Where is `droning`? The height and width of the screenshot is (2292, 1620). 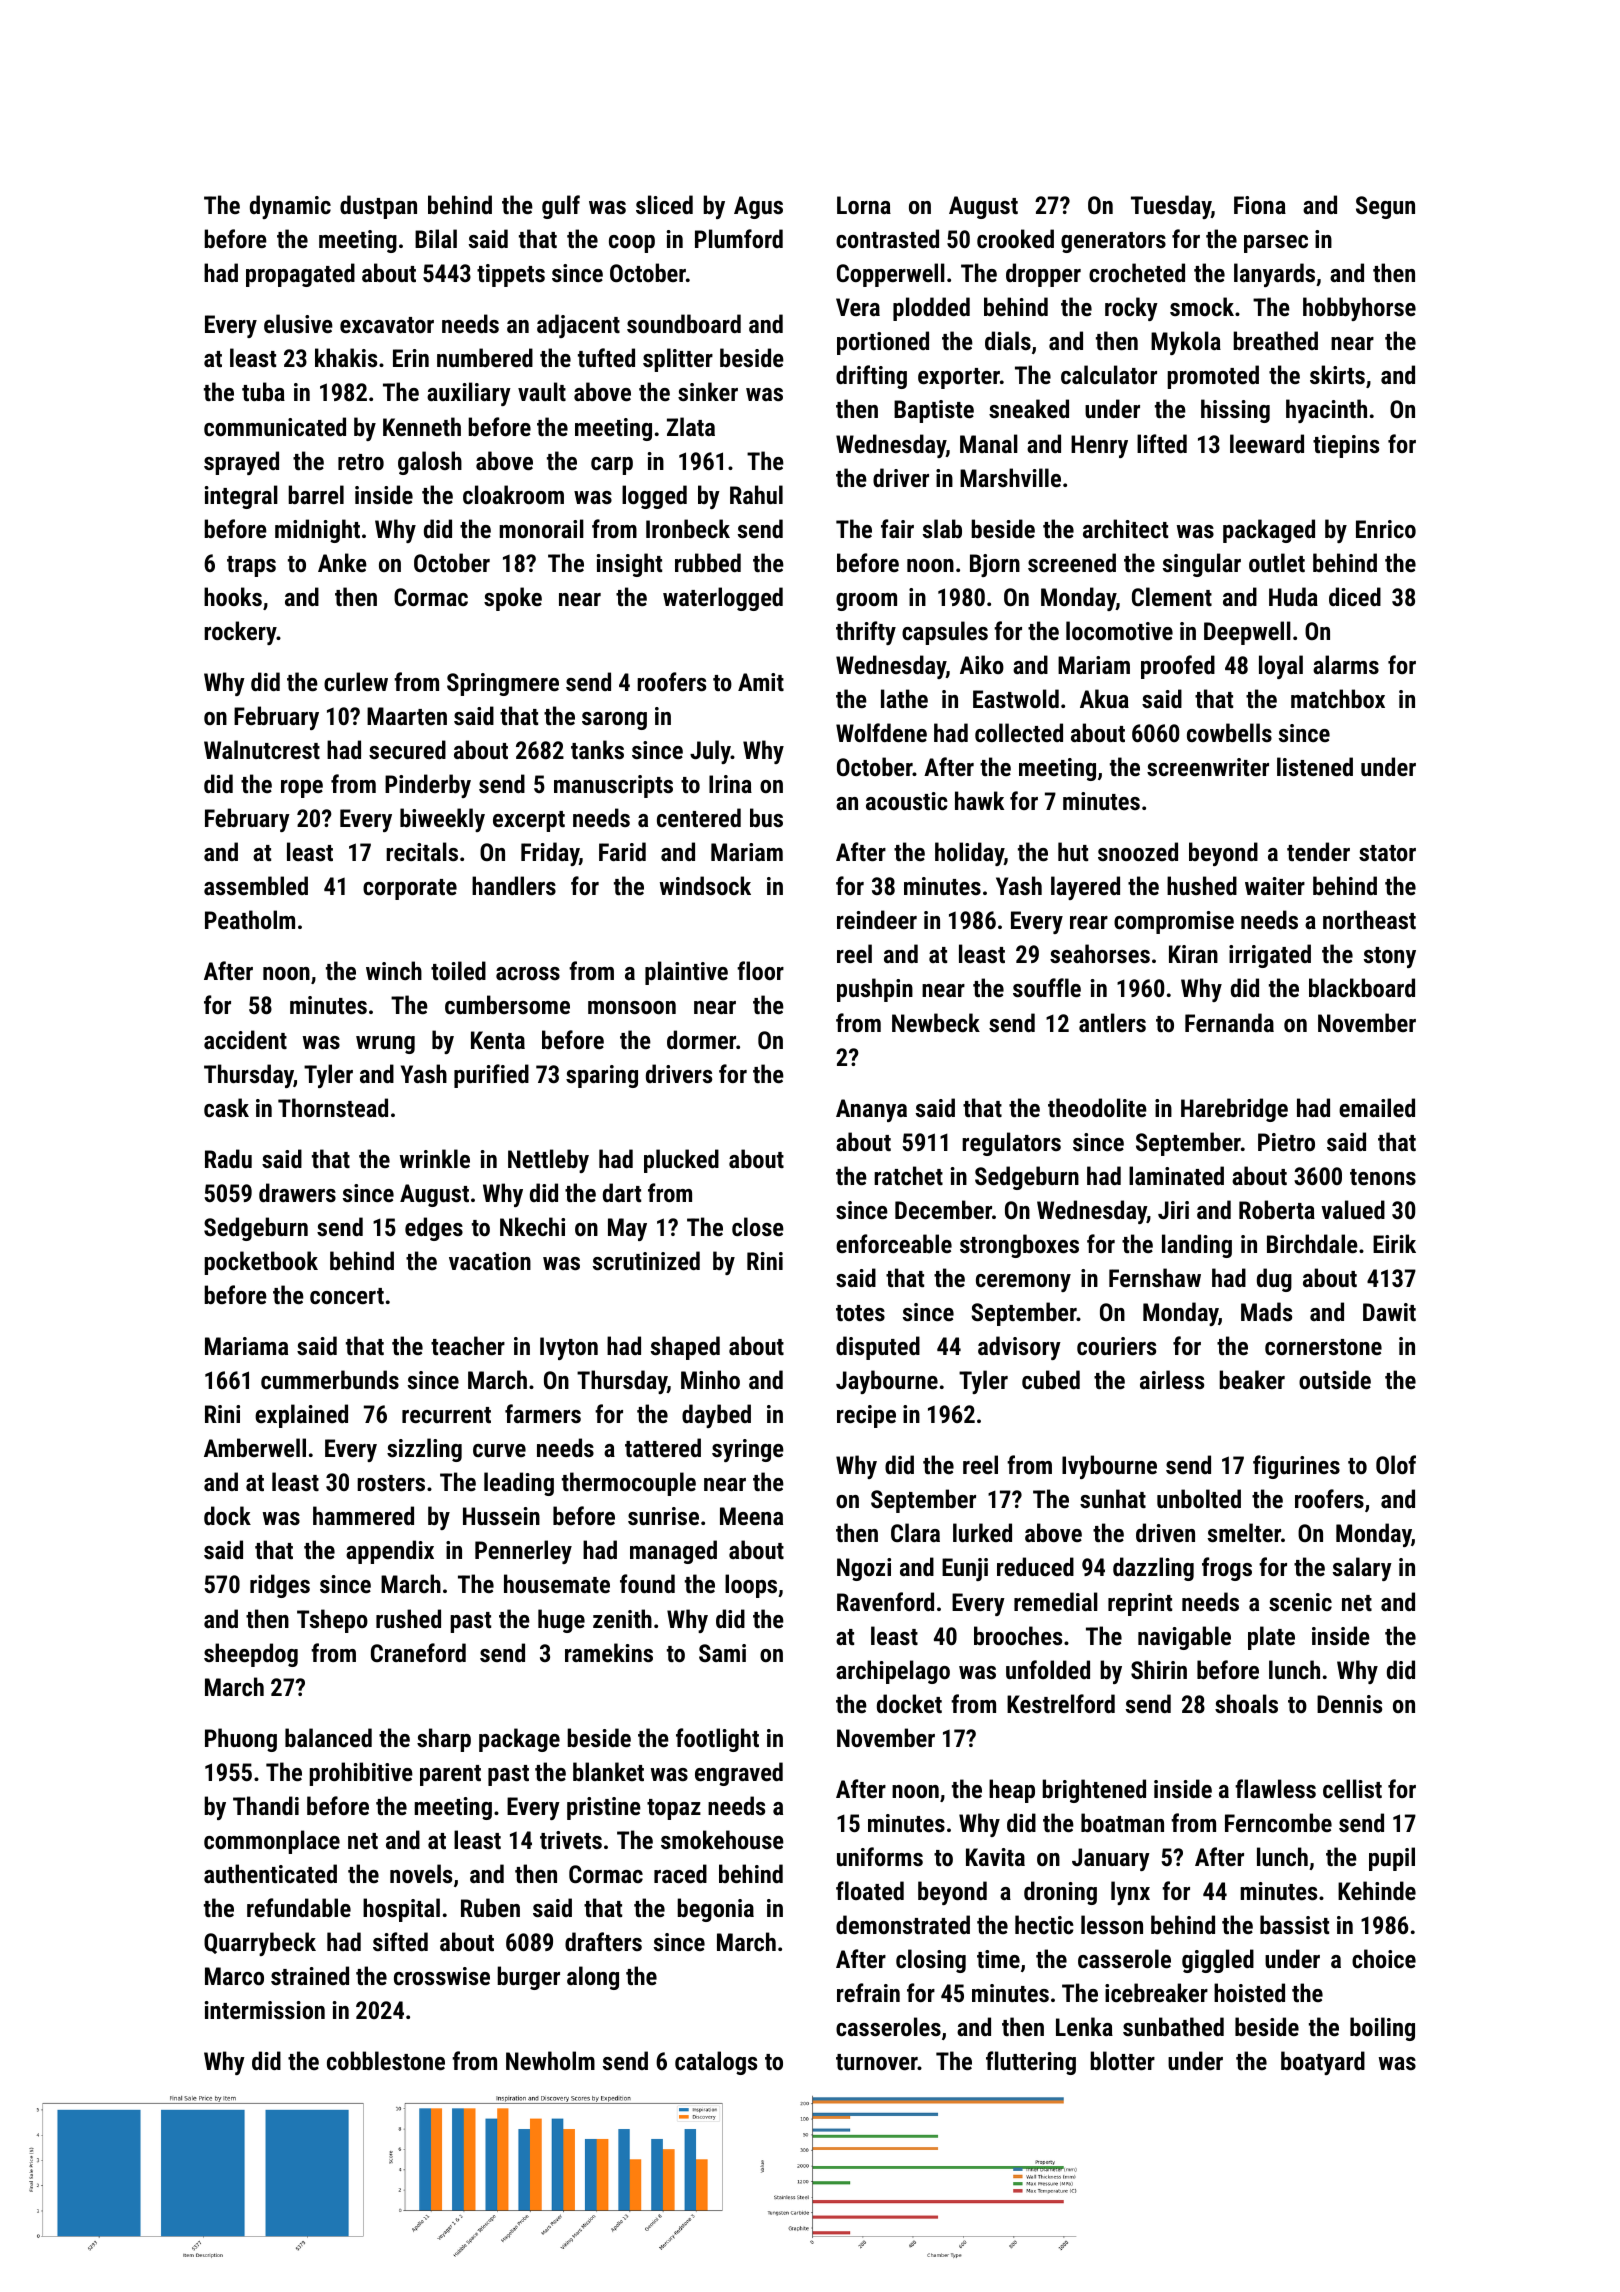 droning is located at coordinates (1060, 1893).
